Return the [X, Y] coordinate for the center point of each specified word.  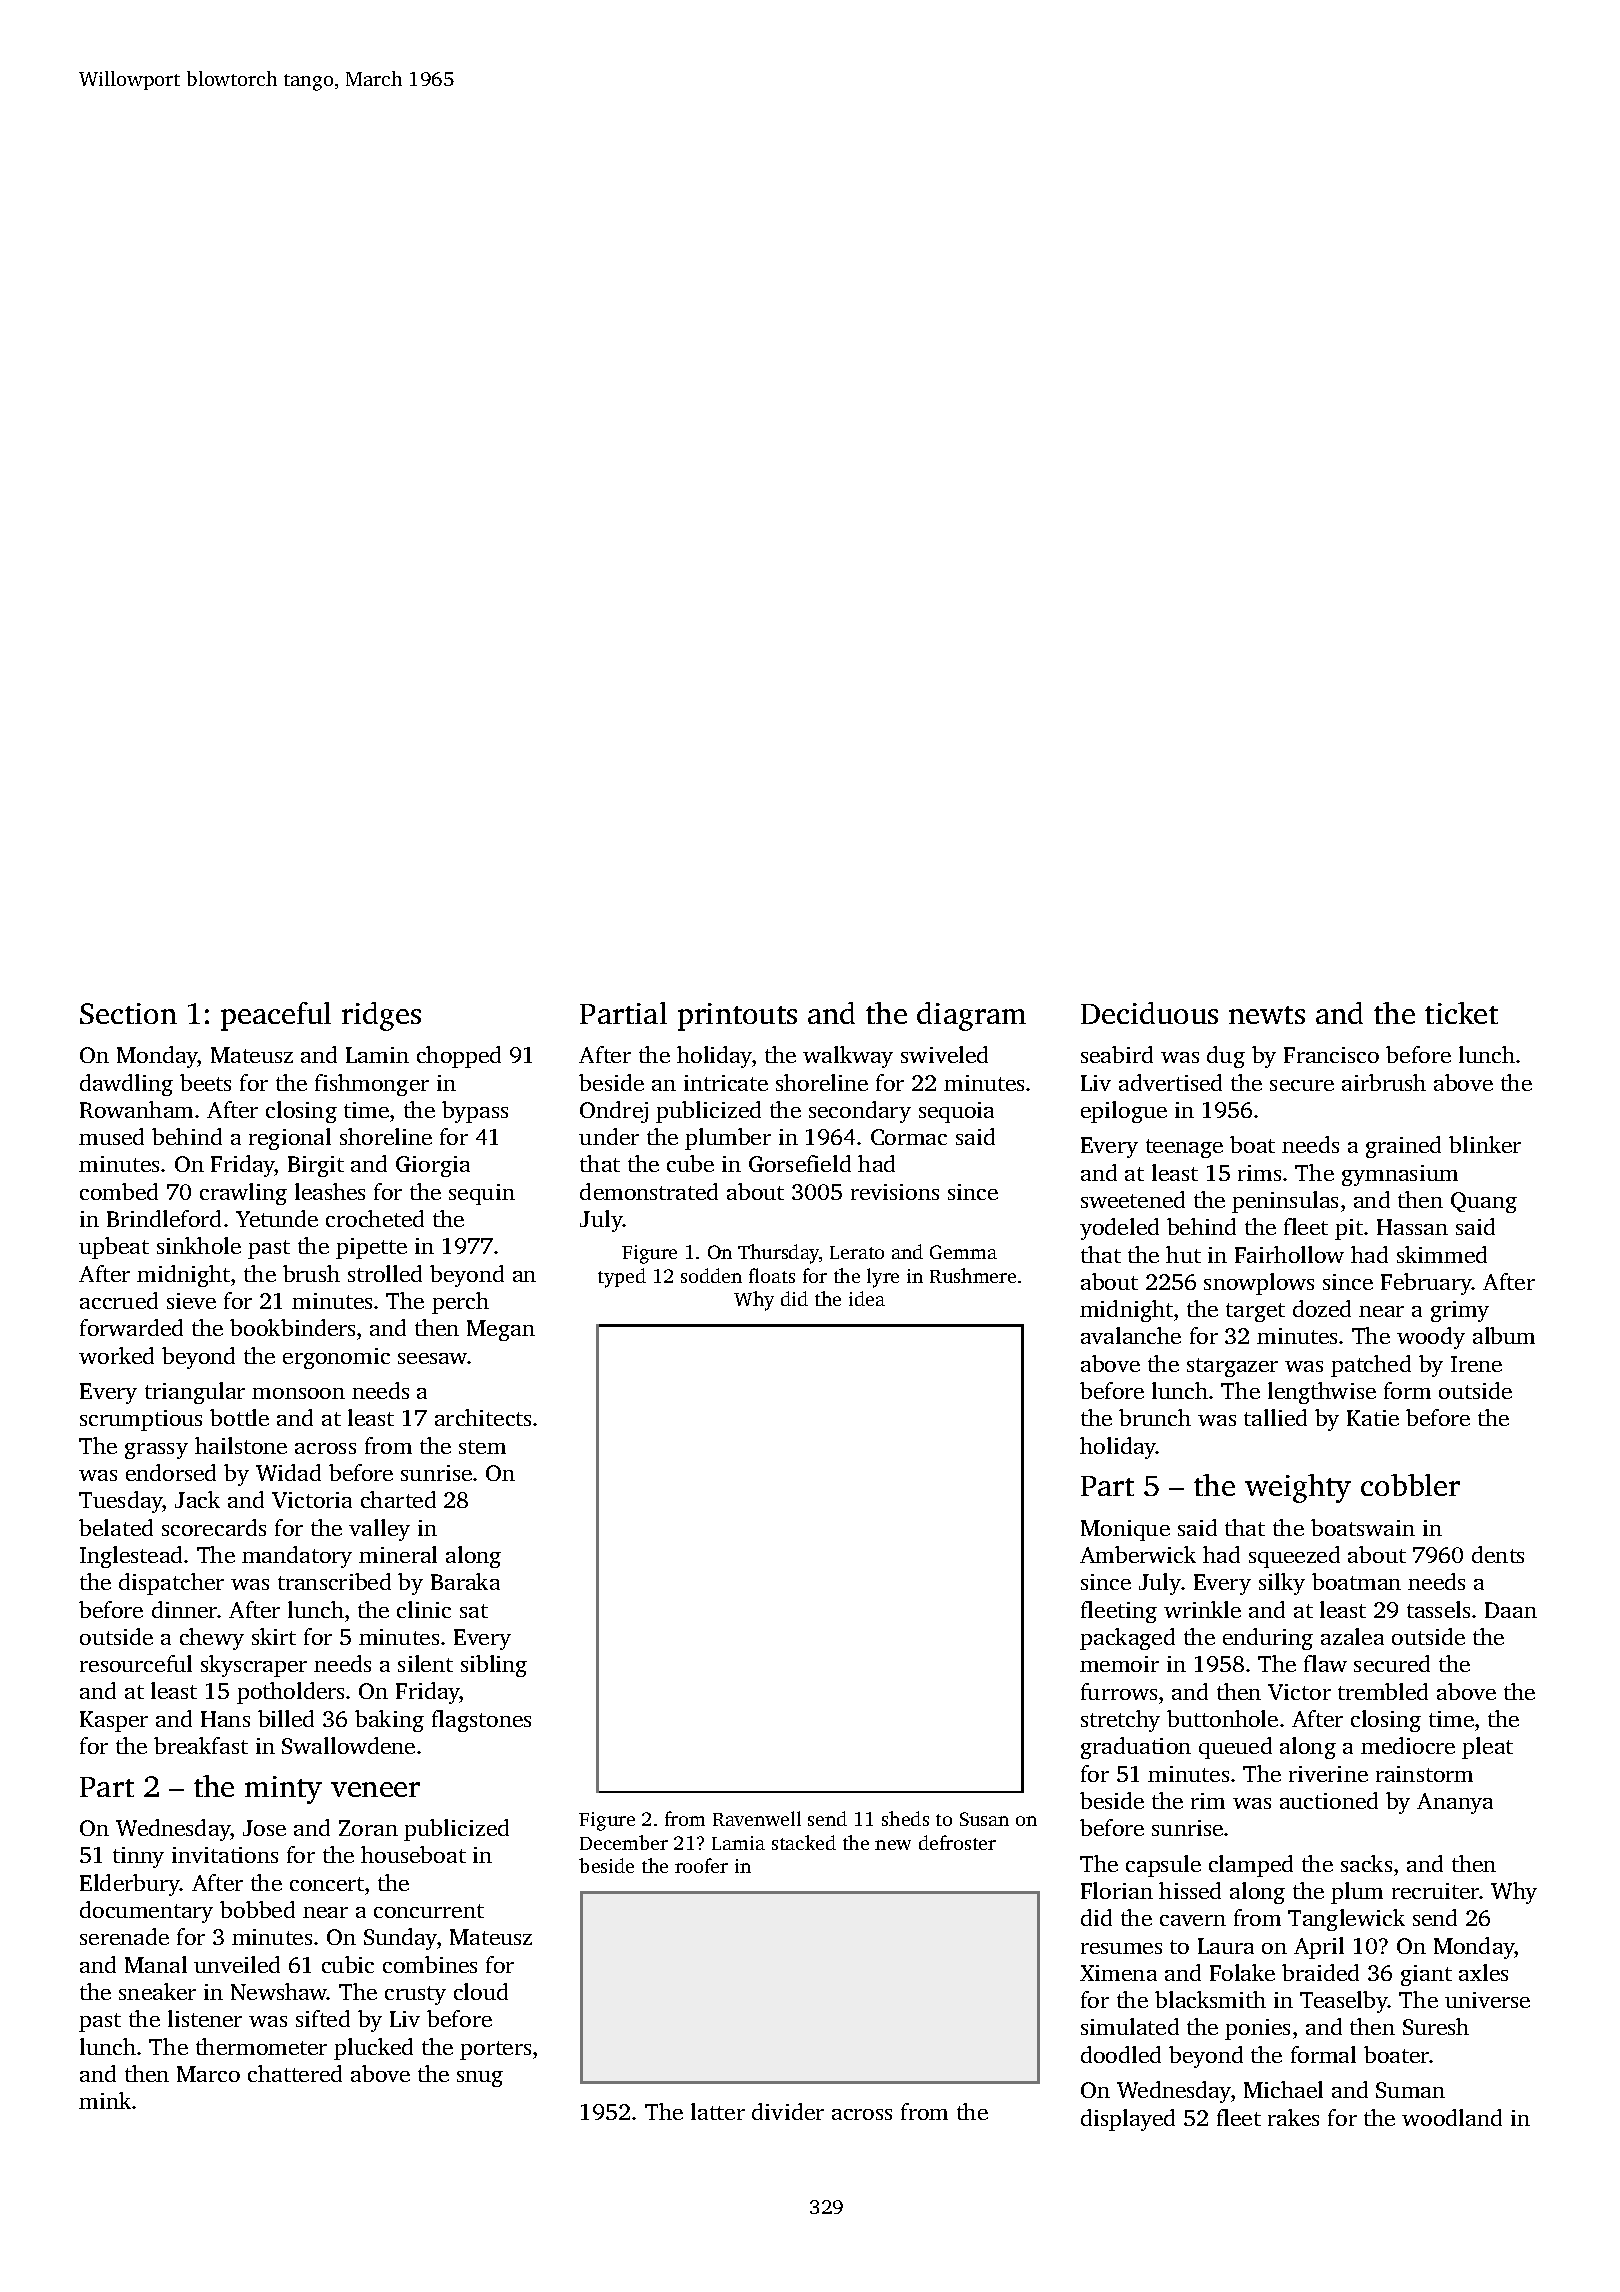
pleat [1487, 1748]
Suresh [1436, 2026]
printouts [737, 1017]
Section [128, 1013]
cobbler [1410, 1485]
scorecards [214, 1527]
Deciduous [1149, 1013]
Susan [984, 1819]
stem [482, 1447]
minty [283, 1790]
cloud [481, 1991]
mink [105, 2100]
